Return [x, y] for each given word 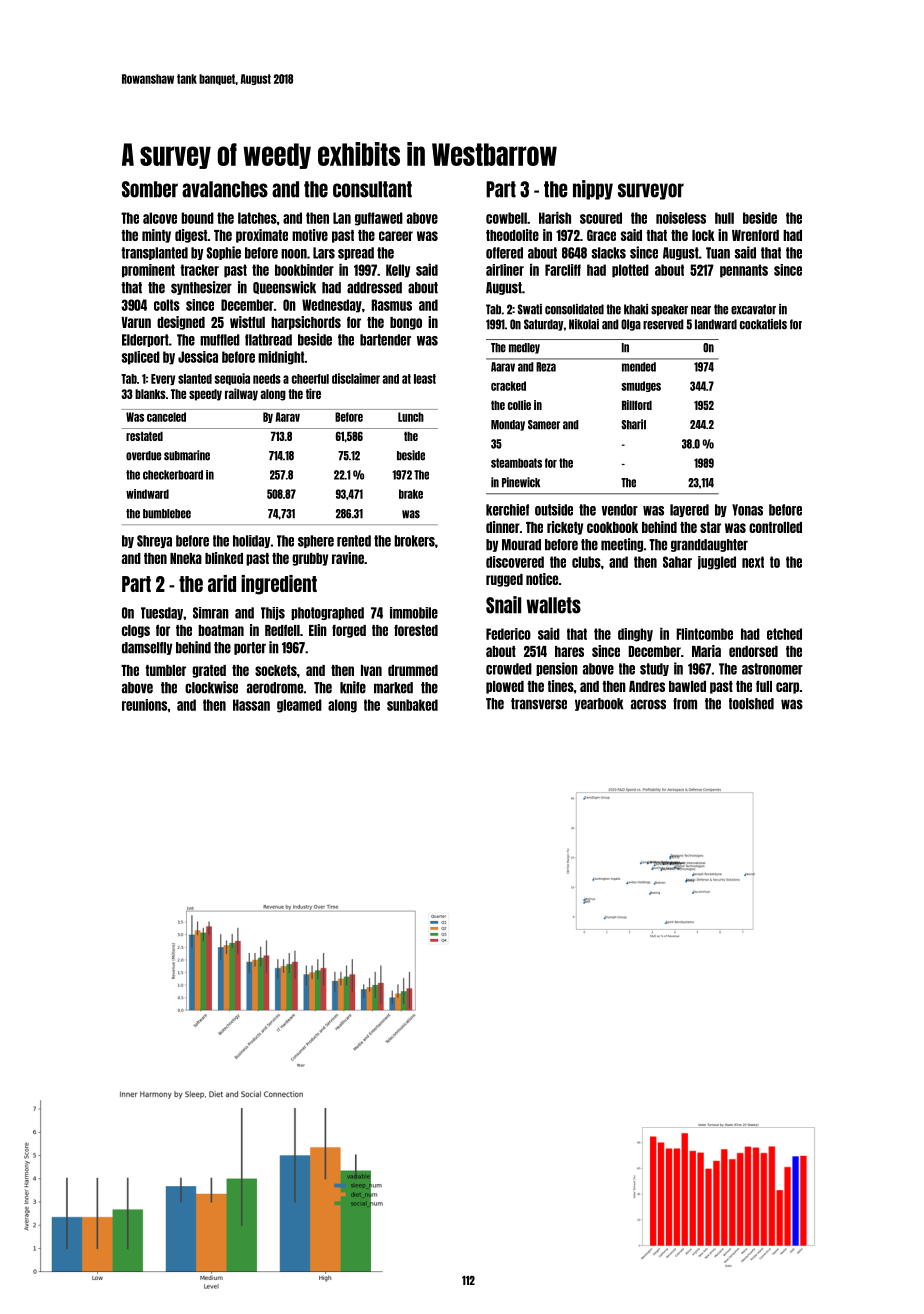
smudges [641, 386]
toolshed [751, 704]
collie [519, 405]
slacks [609, 253]
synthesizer [201, 288]
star [710, 527]
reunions [144, 705]
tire [313, 393]
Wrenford [755, 235]
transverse [539, 704]
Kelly [398, 271]
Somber [150, 189]
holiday [252, 541]
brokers [414, 541]
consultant [372, 189]
